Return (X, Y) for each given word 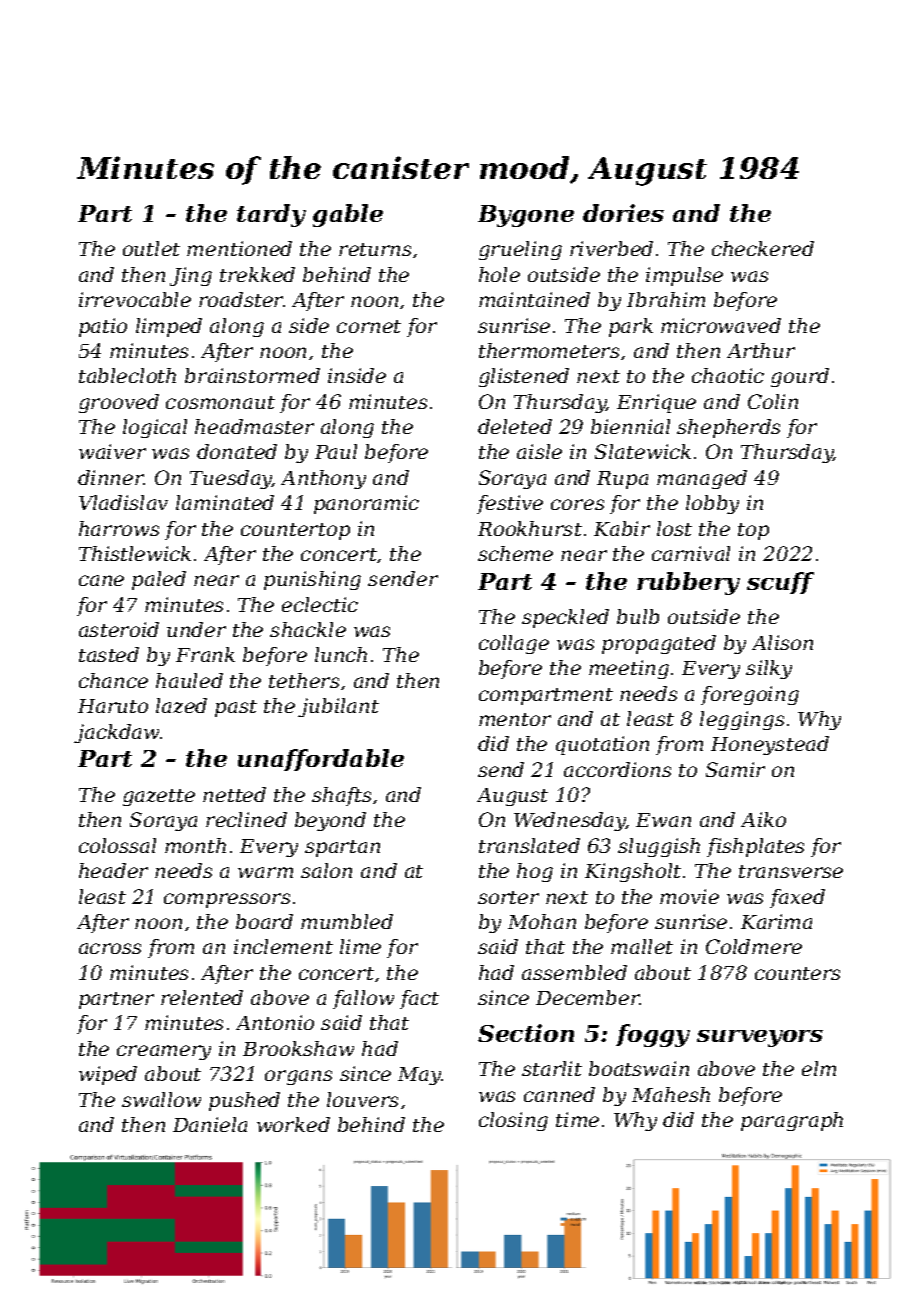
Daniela (210, 1124)
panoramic (366, 504)
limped (169, 327)
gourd (800, 377)
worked (293, 1124)
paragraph (792, 1121)
